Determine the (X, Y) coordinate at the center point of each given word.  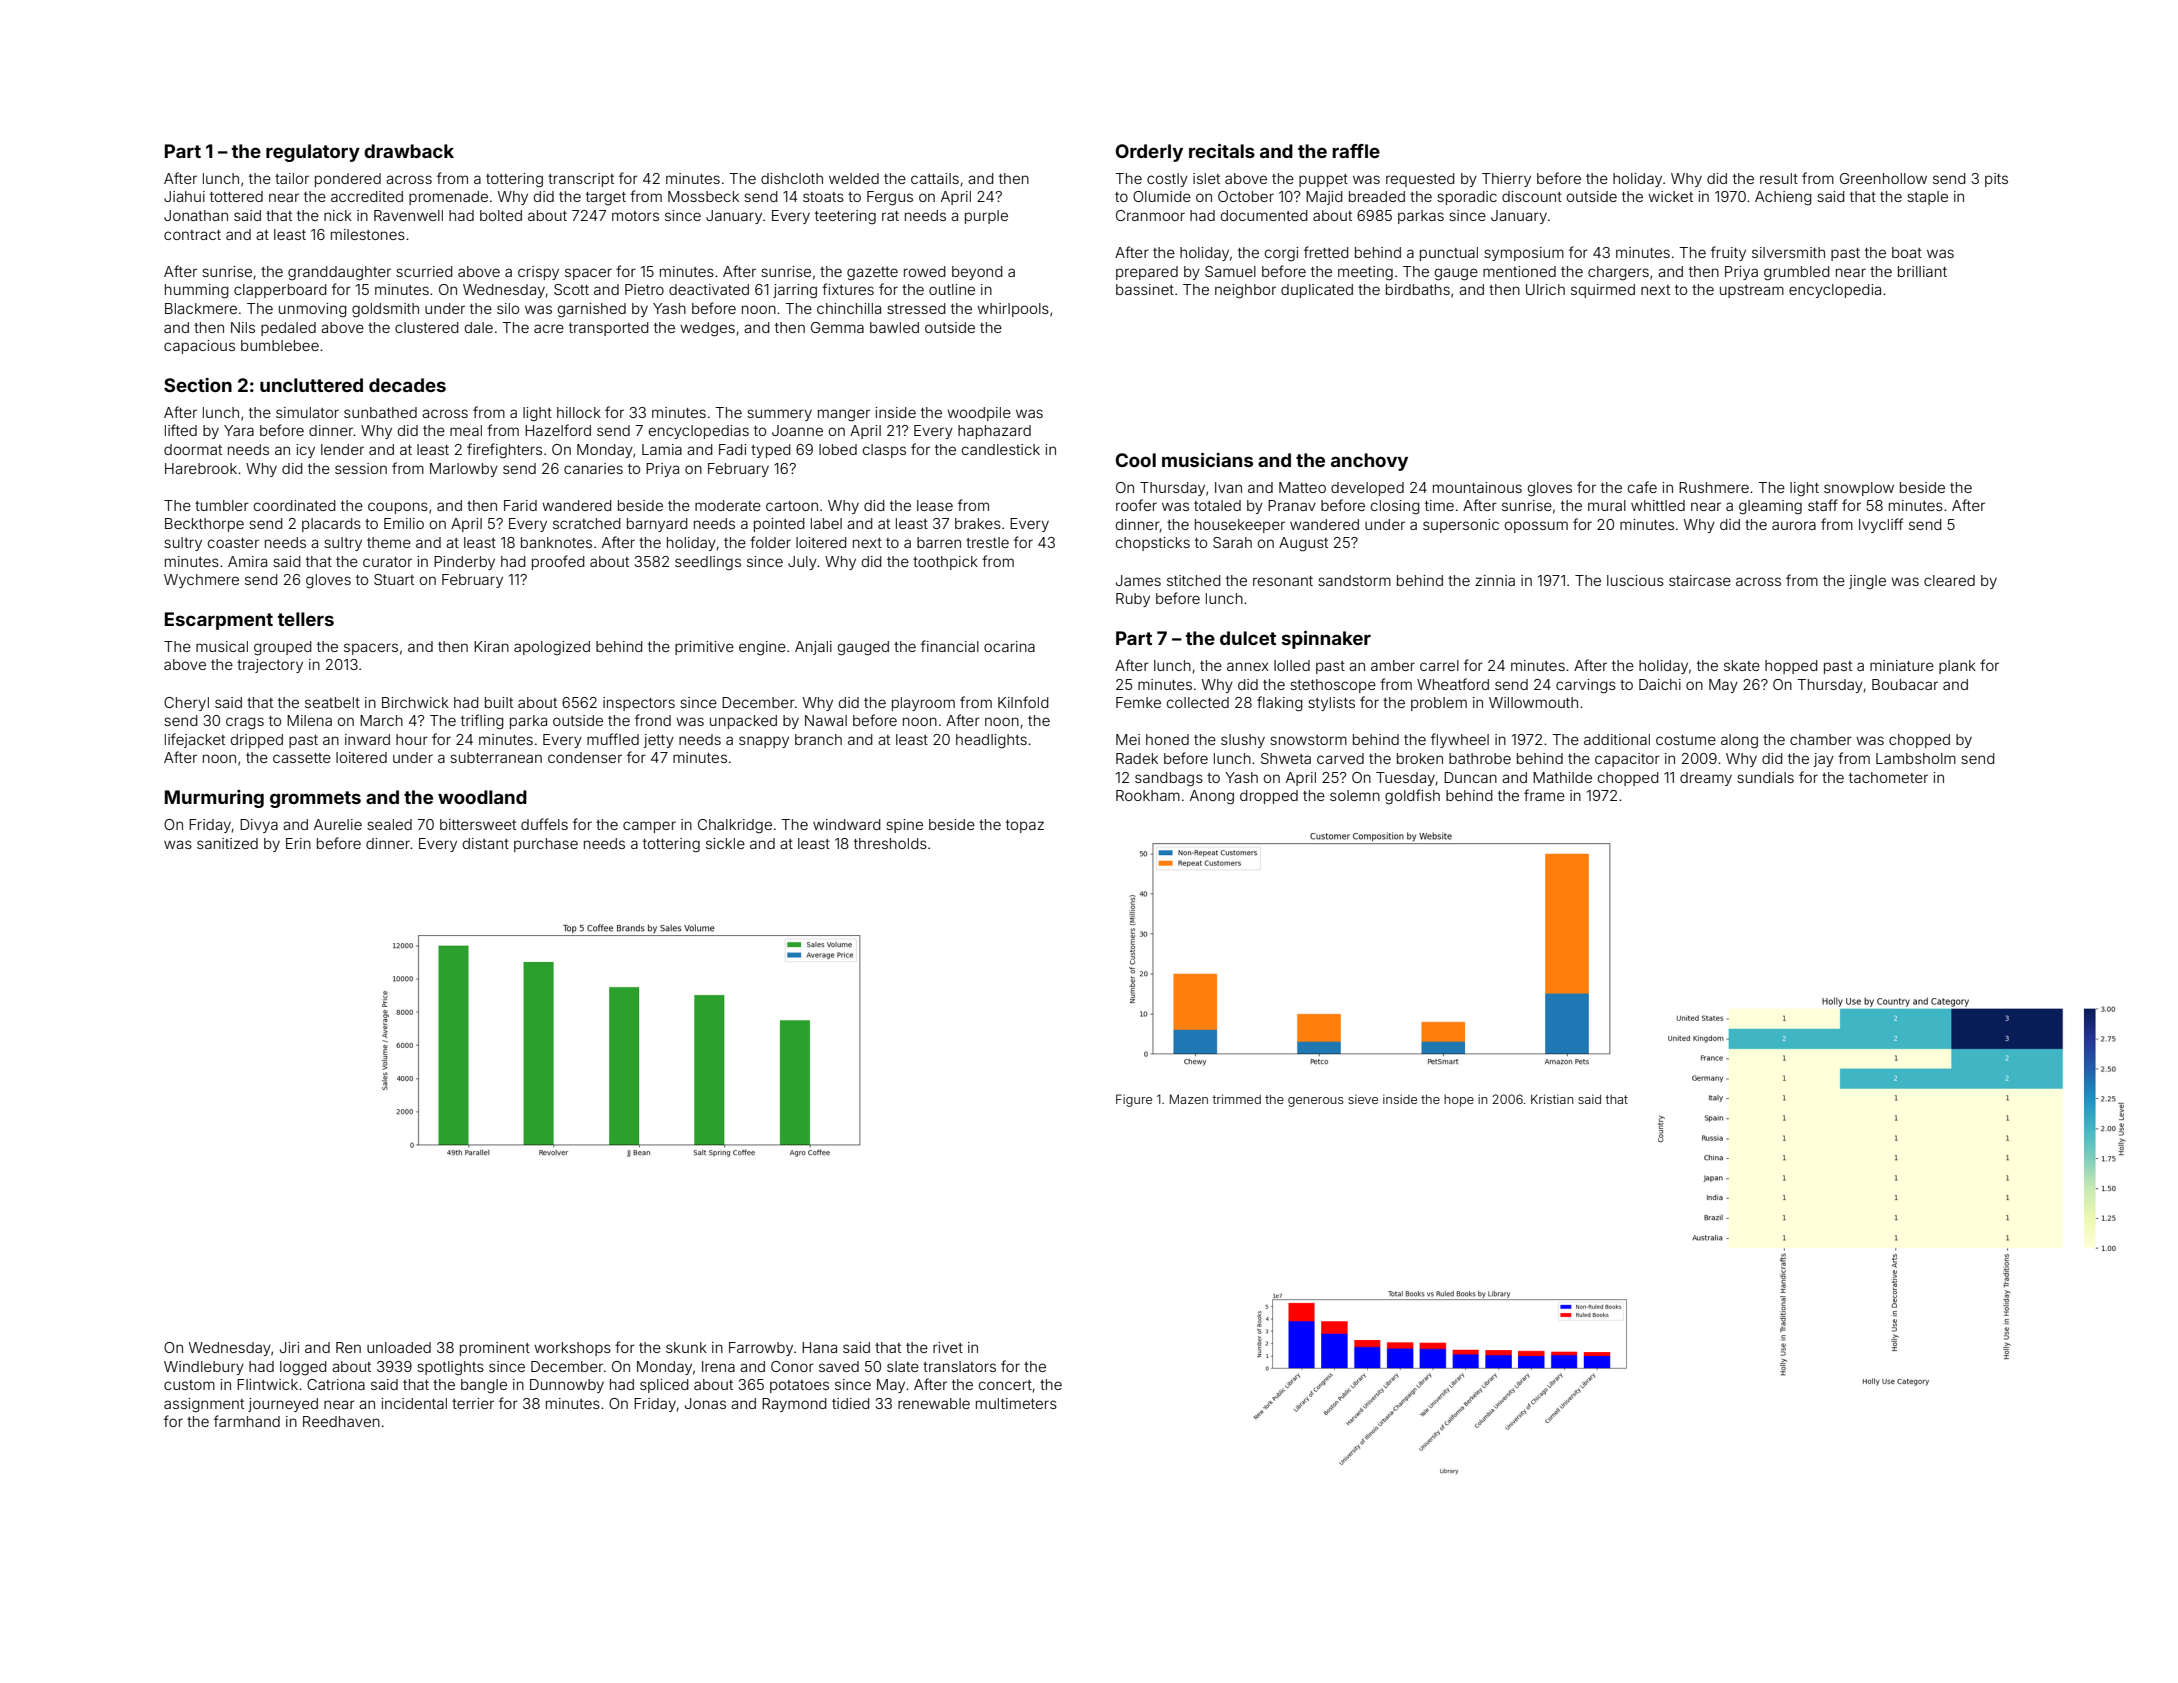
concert (1005, 1385)
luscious (1635, 580)
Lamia (662, 449)
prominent (495, 1349)
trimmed (1237, 1099)
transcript (581, 180)
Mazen (1189, 1099)
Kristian (1552, 1099)
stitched (1194, 580)
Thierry (1506, 180)
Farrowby (761, 1349)
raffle (1356, 151)
